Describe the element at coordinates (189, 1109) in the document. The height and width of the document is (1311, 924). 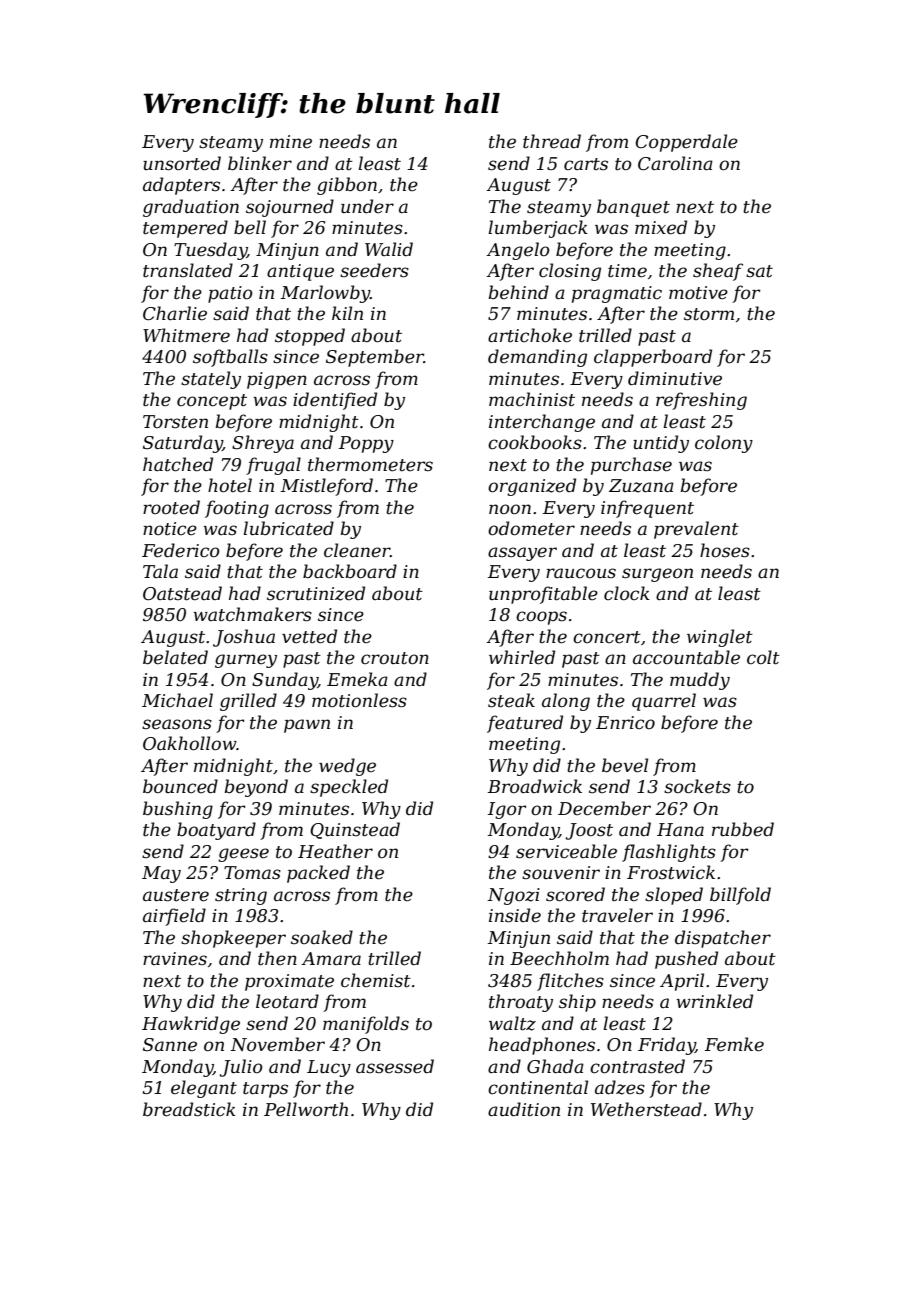
I see `breadstick` at that location.
